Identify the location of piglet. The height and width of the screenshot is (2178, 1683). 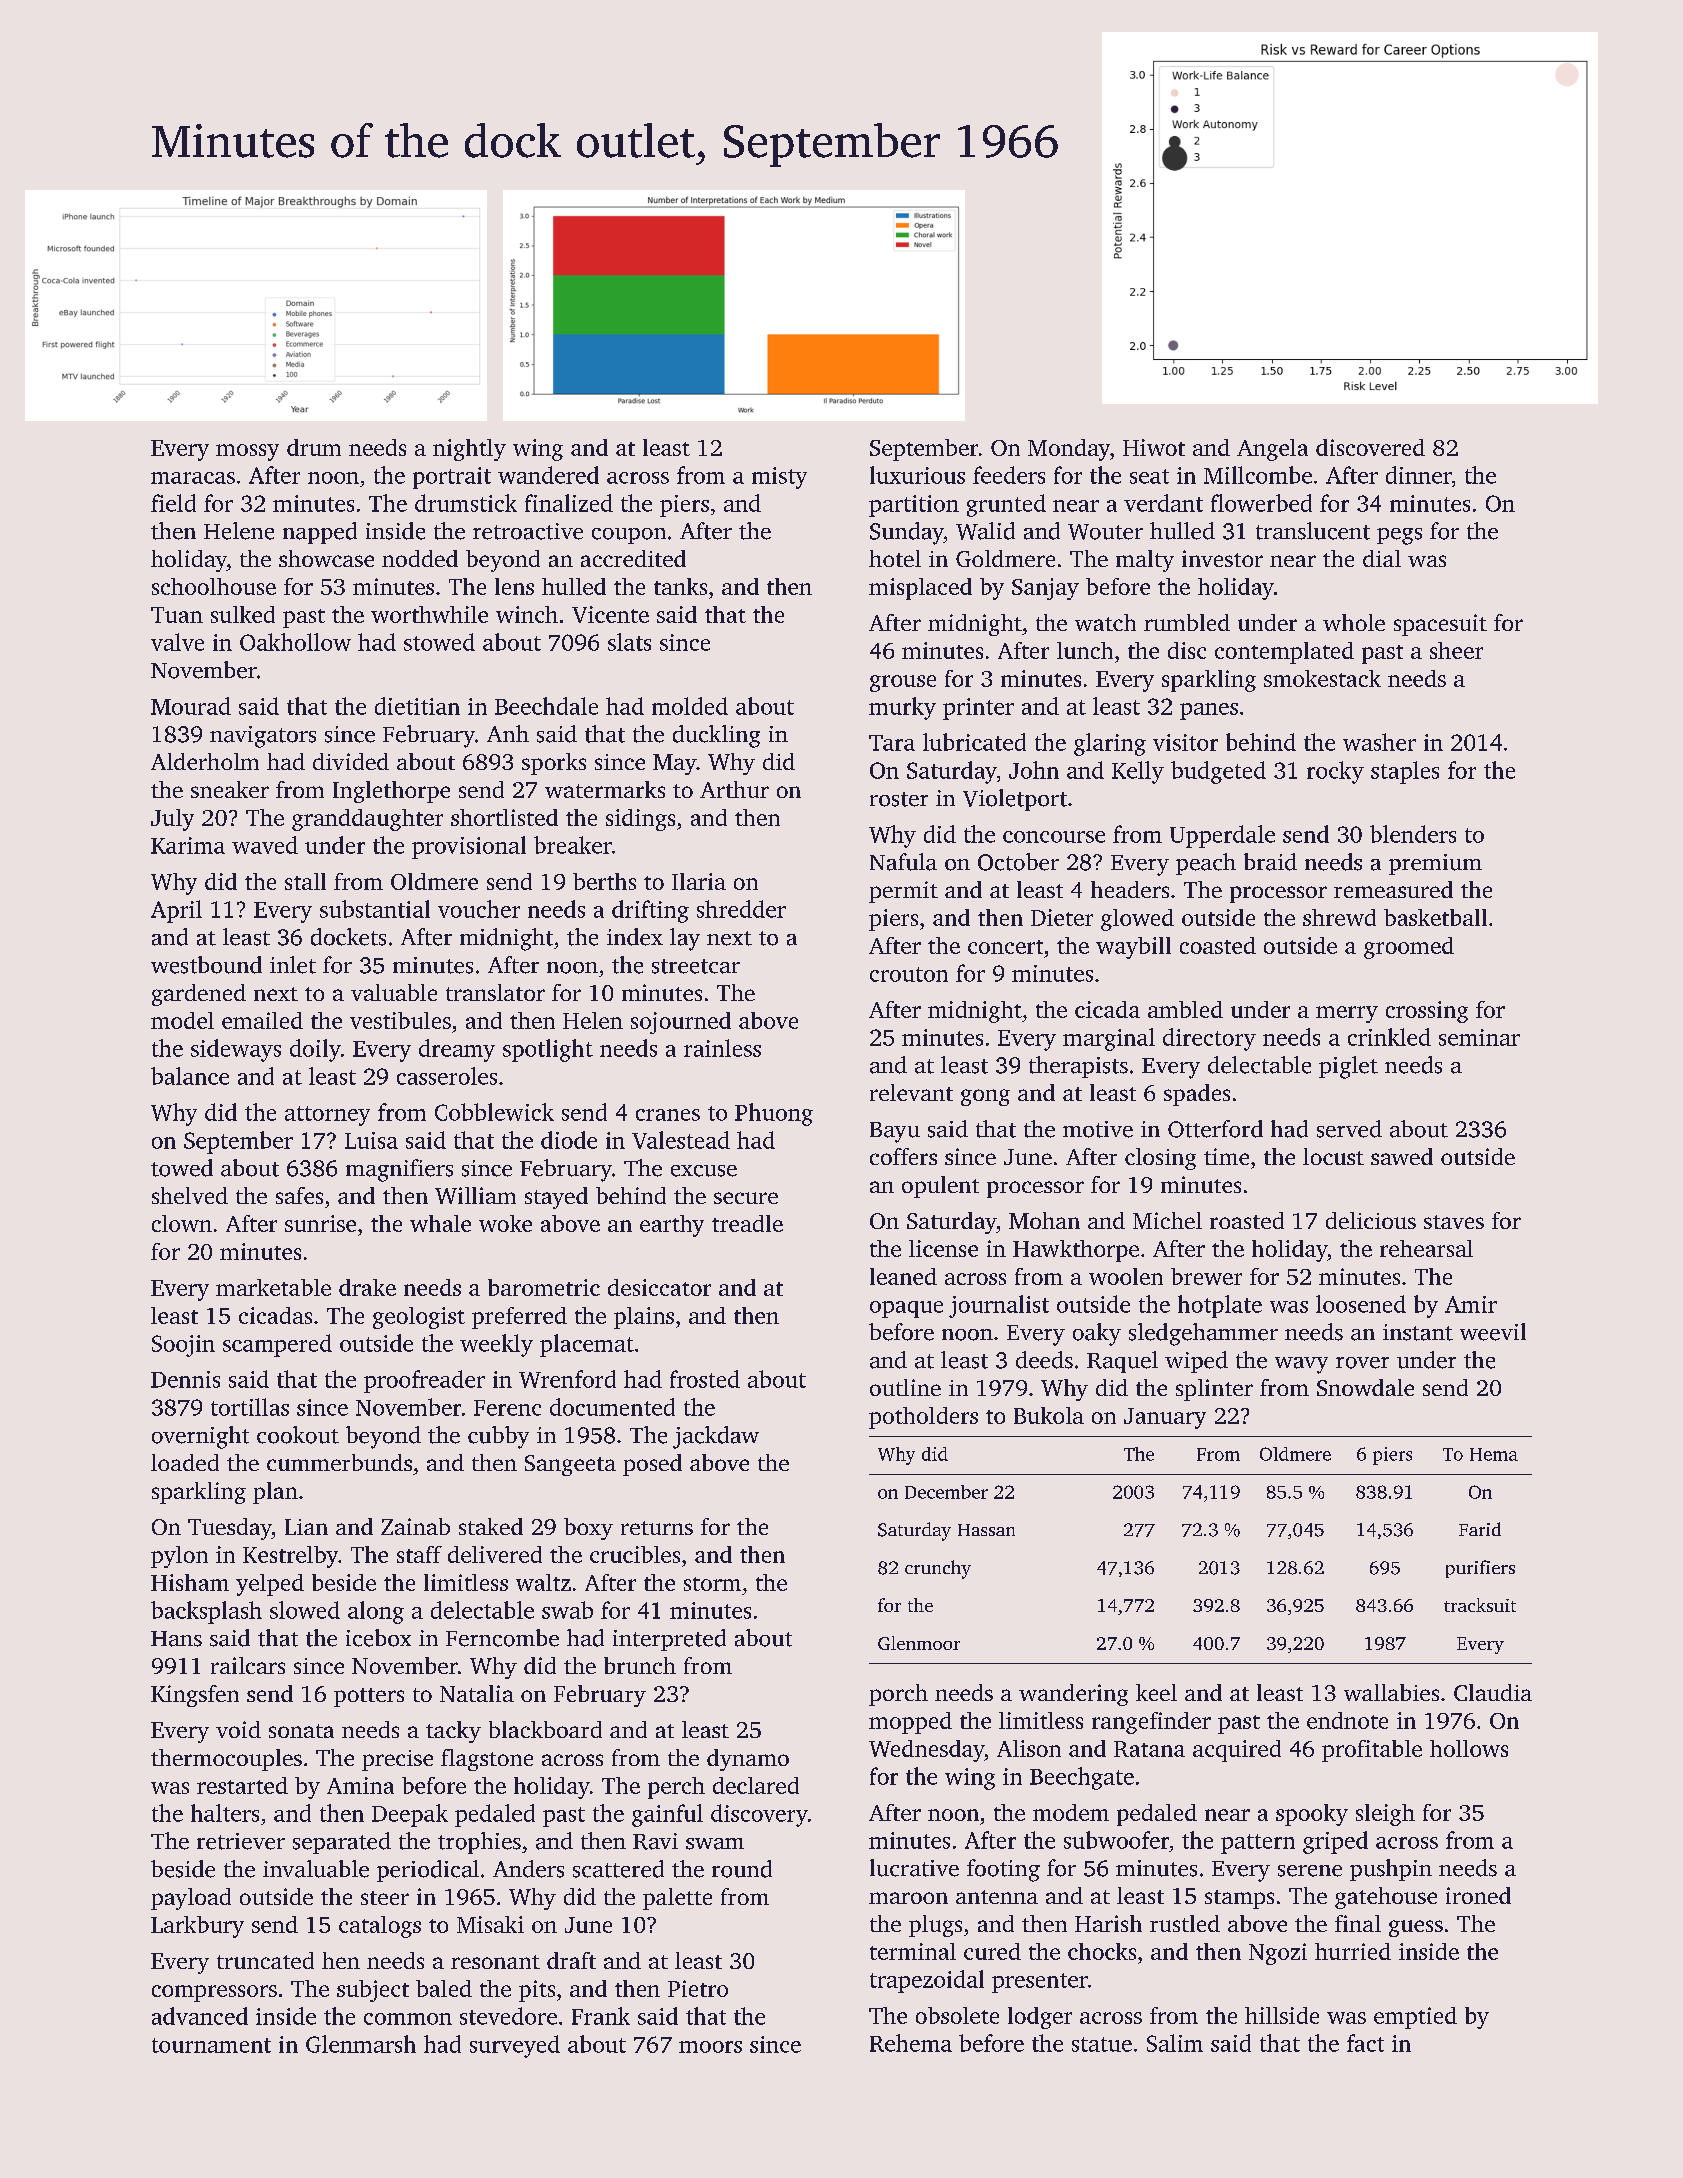
(1348, 1067).
